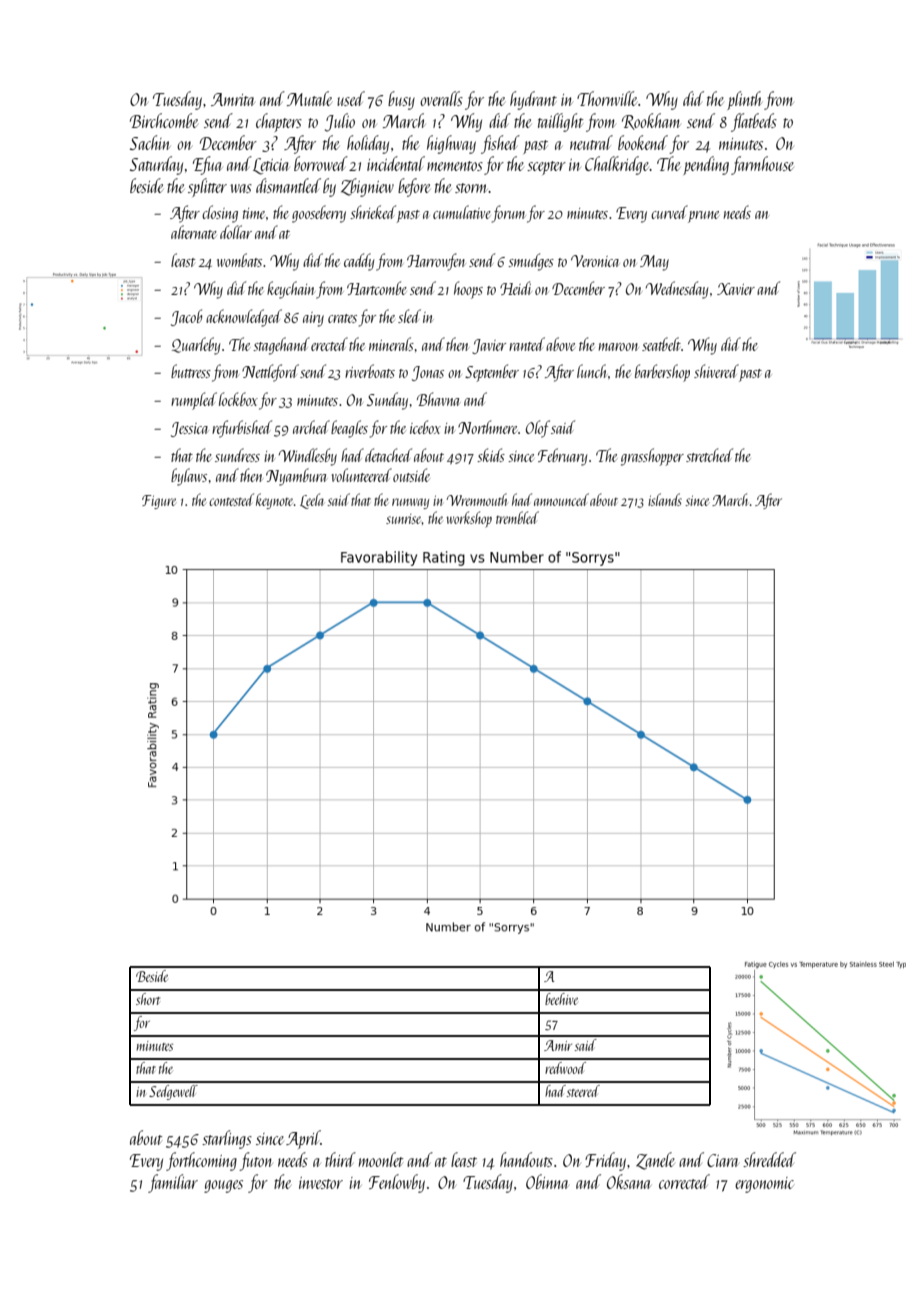 The width and height of the page is (924, 1314). I want to click on bylaws, so click(189, 477).
